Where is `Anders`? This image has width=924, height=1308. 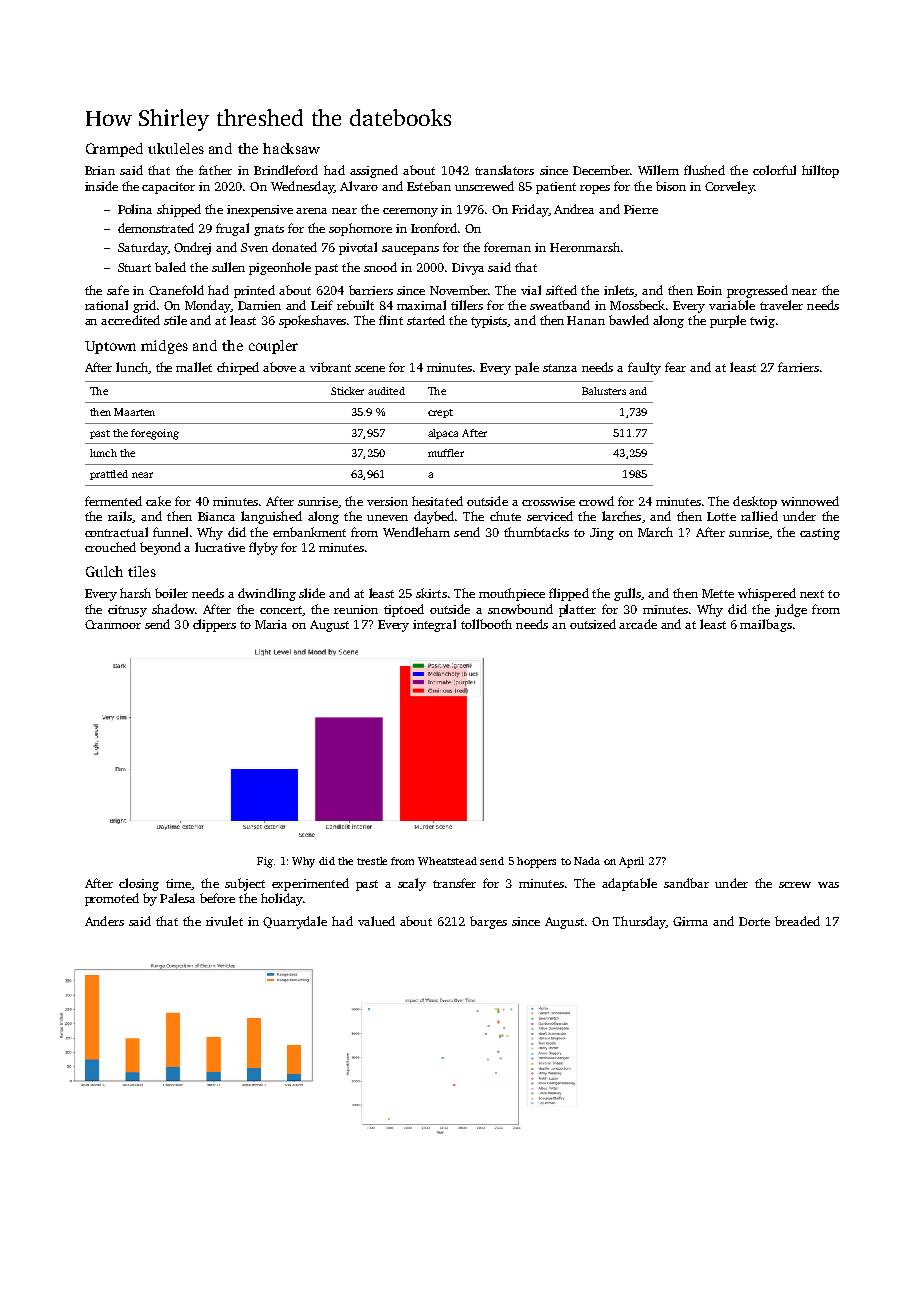 Anders is located at coordinates (104, 921).
